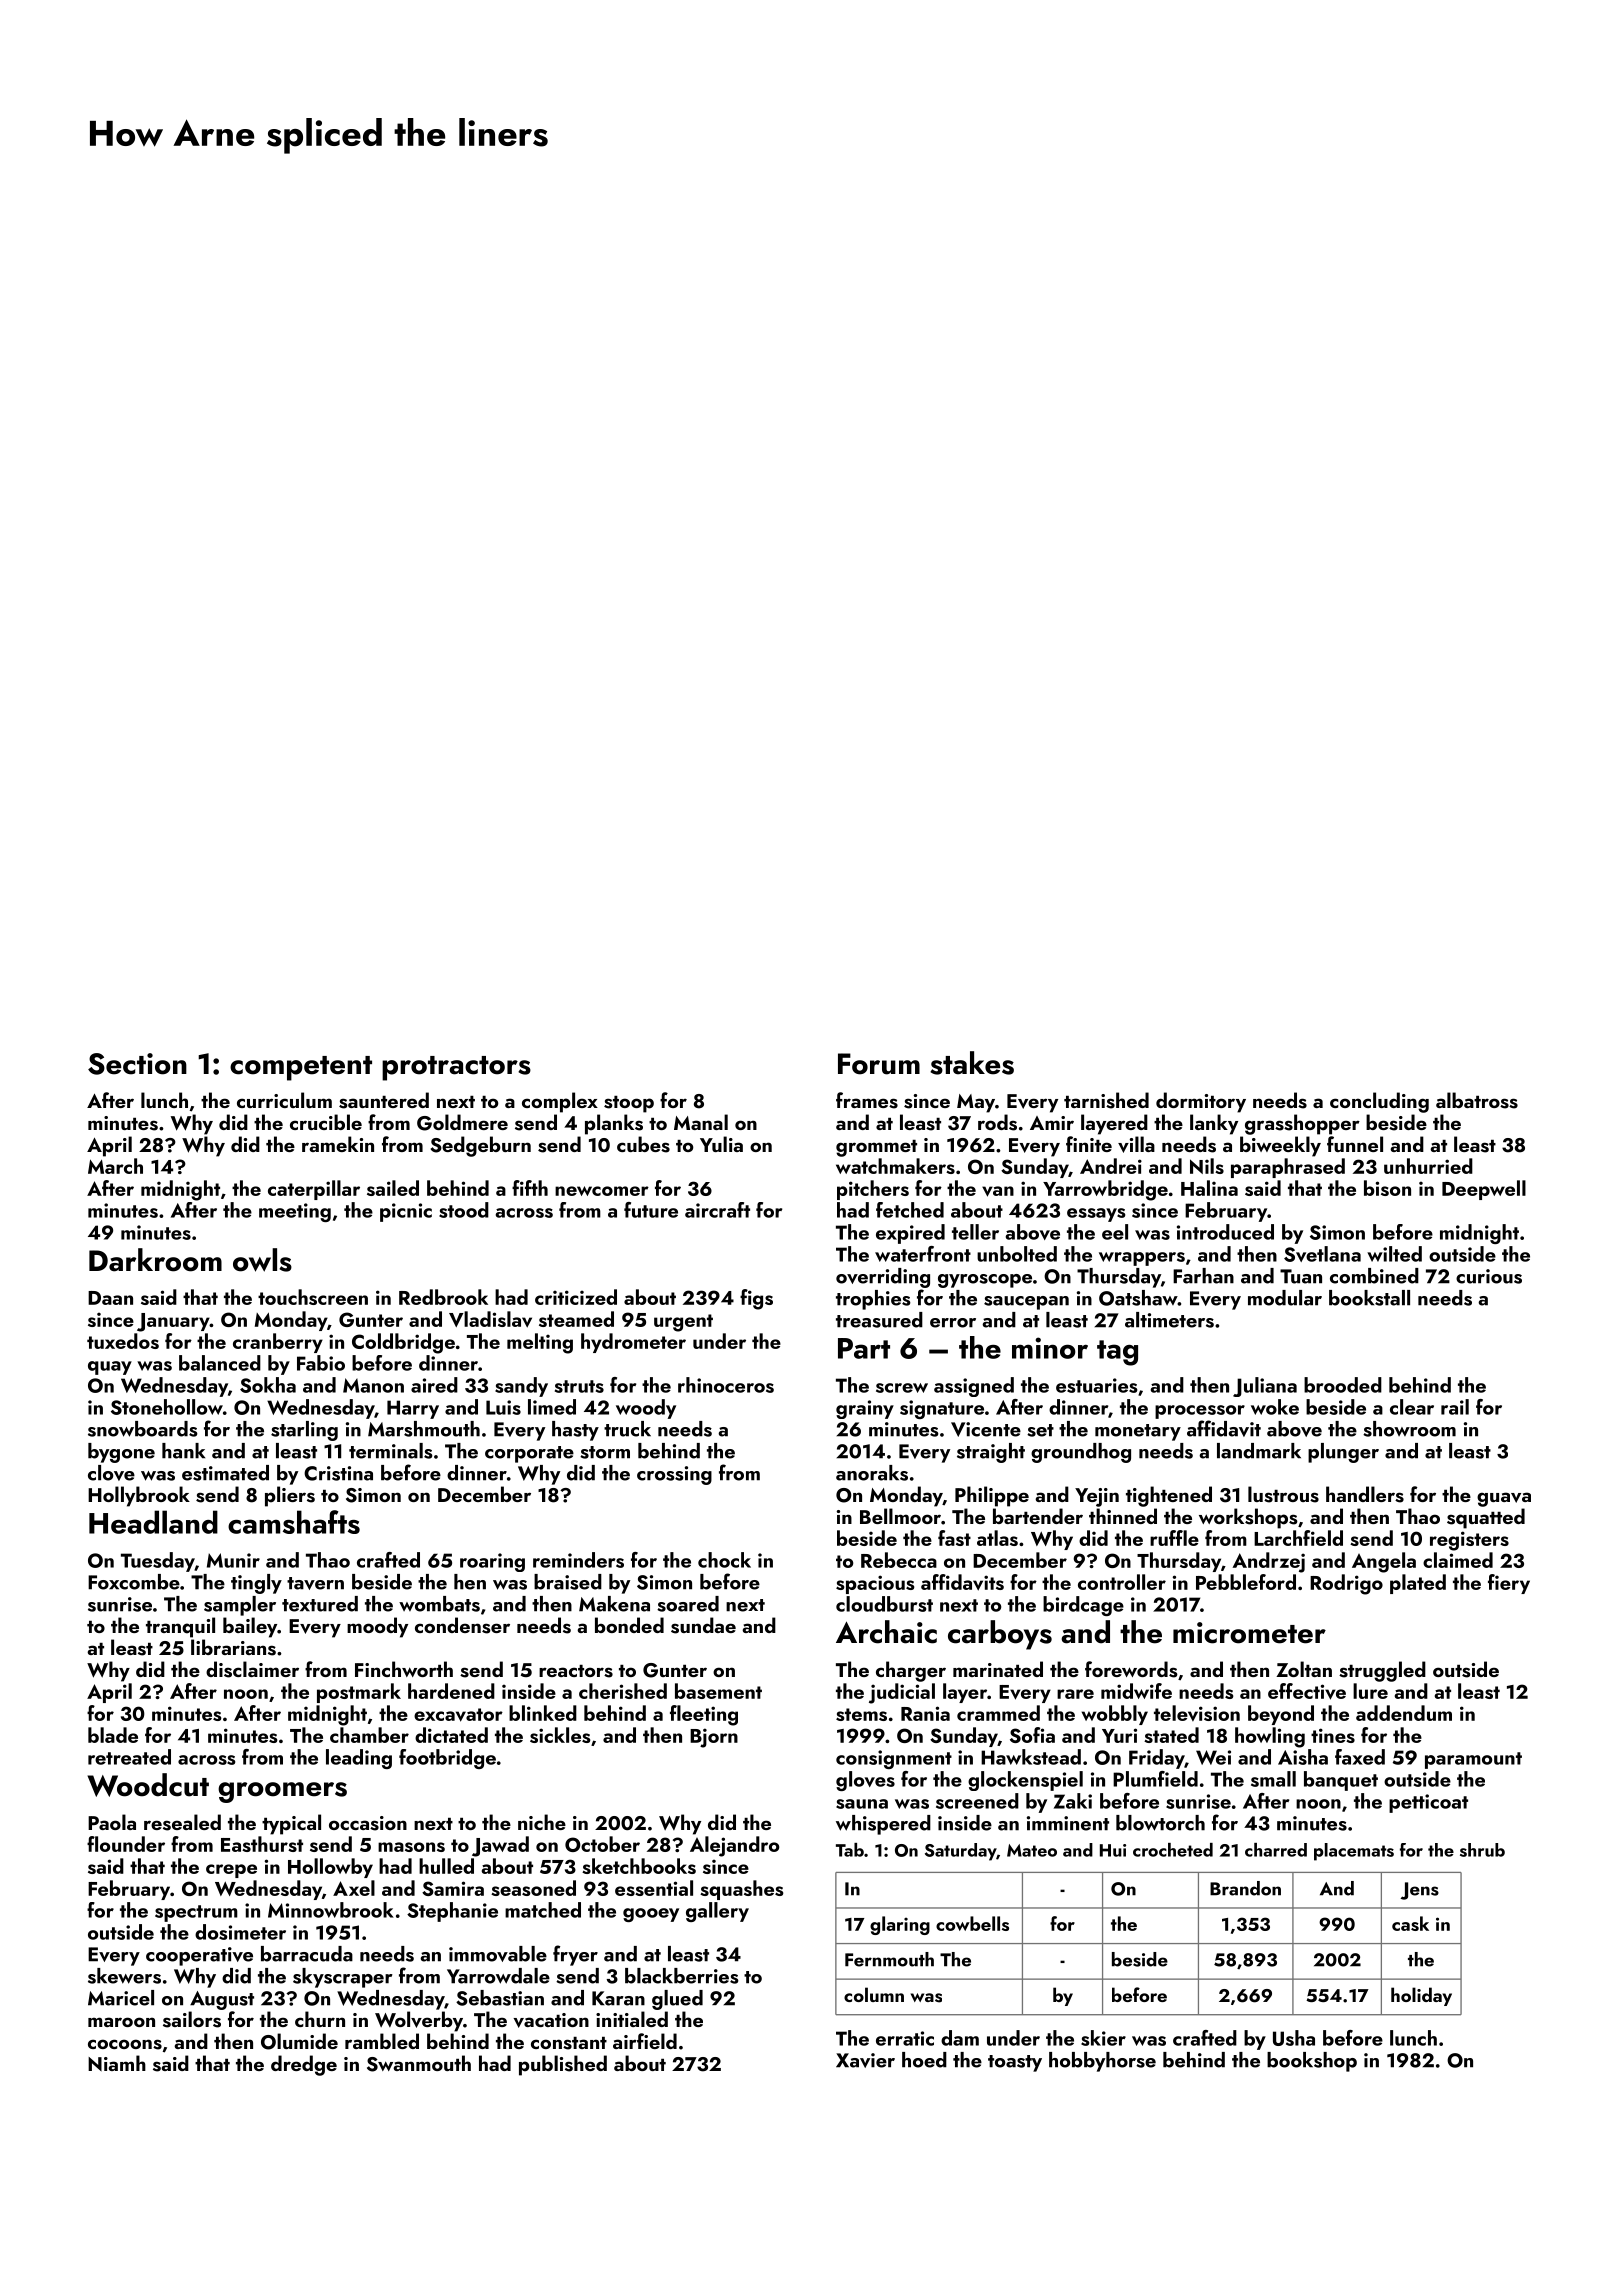 This screenshot has width=1620, height=2292. I want to click on August, so click(222, 2000).
